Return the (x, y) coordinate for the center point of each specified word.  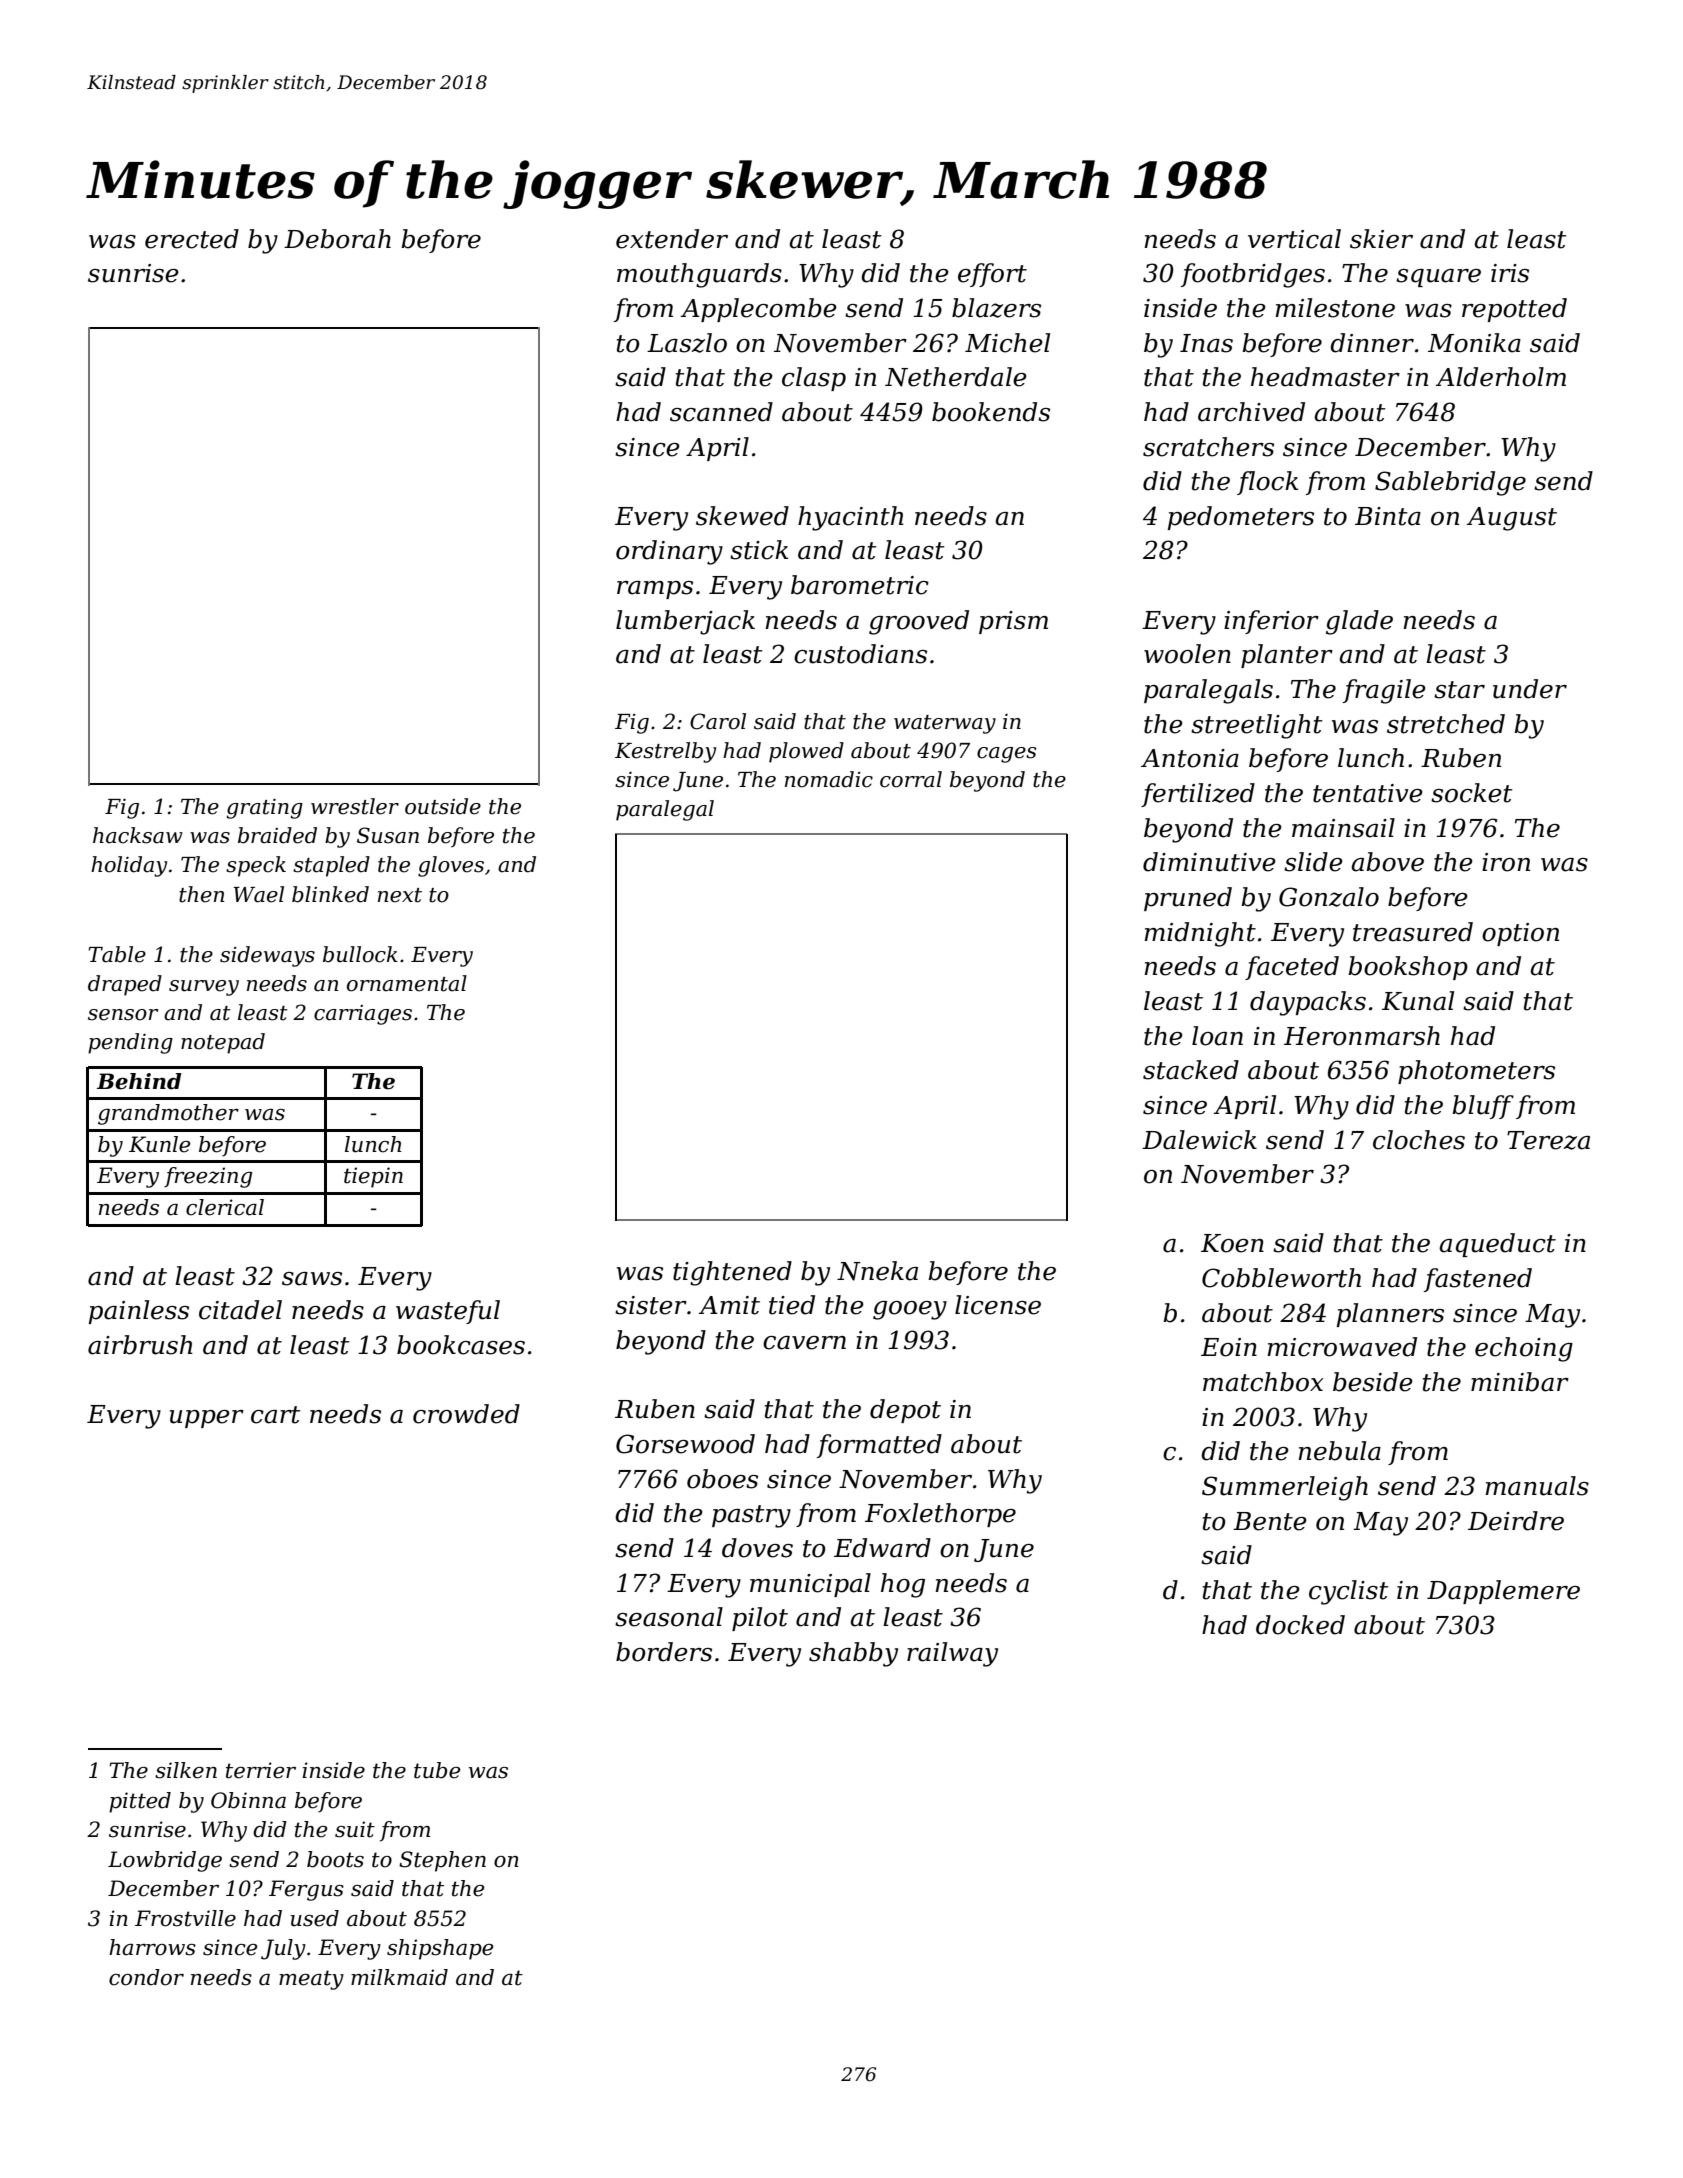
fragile (1384, 691)
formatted (879, 1446)
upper (207, 1419)
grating (264, 809)
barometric (860, 585)
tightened (732, 1273)
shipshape (440, 1949)
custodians (860, 654)
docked (1300, 1625)
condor (146, 1977)
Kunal (1418, 1001)
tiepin (373, 1177)
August (1512, 519)
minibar (1520, 1382)
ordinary (669, 552)
